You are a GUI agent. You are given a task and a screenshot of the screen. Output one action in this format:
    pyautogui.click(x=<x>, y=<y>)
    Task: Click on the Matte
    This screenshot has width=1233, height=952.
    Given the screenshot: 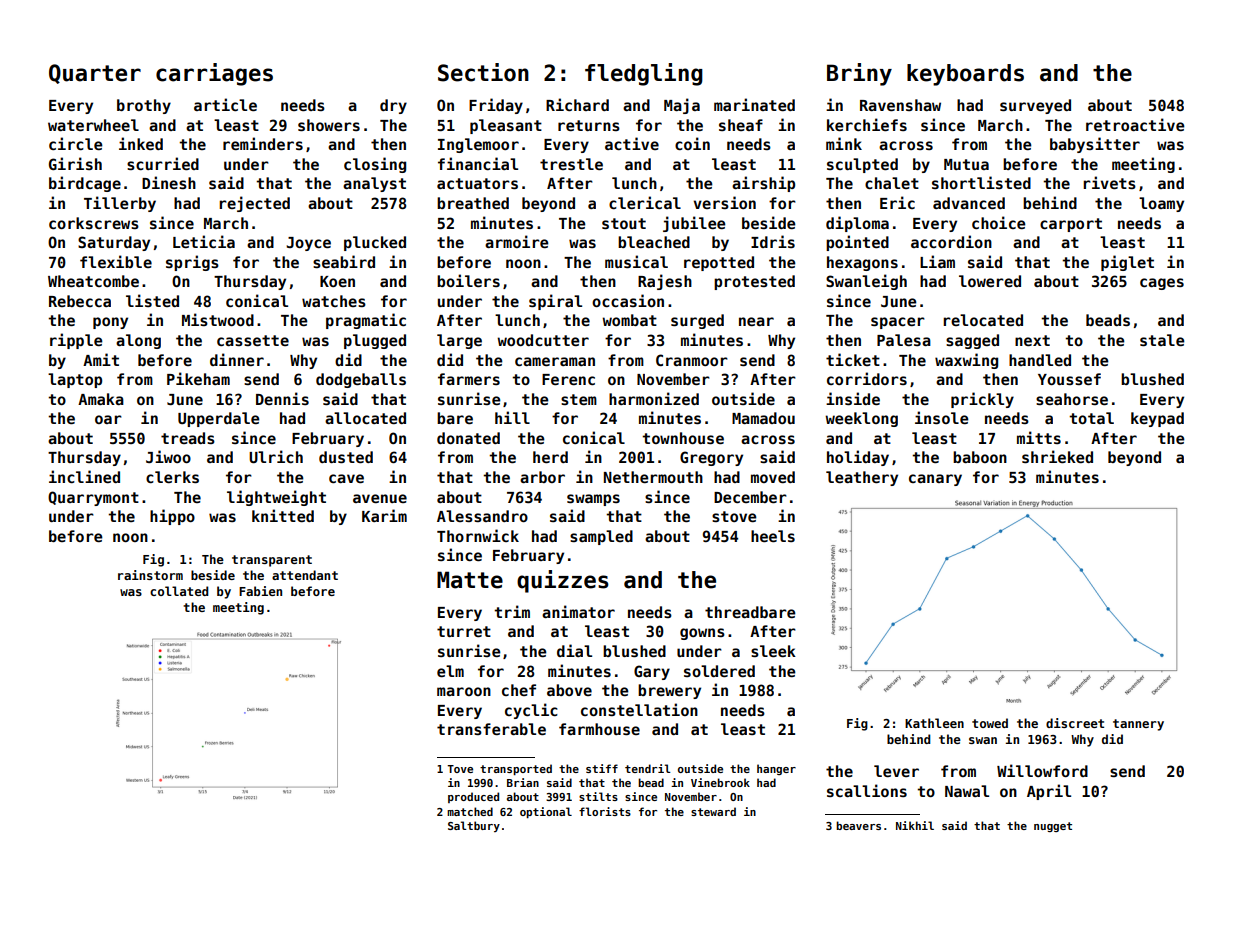 What is the action you would take?
    pyautogui.click(x=470, y=580)
